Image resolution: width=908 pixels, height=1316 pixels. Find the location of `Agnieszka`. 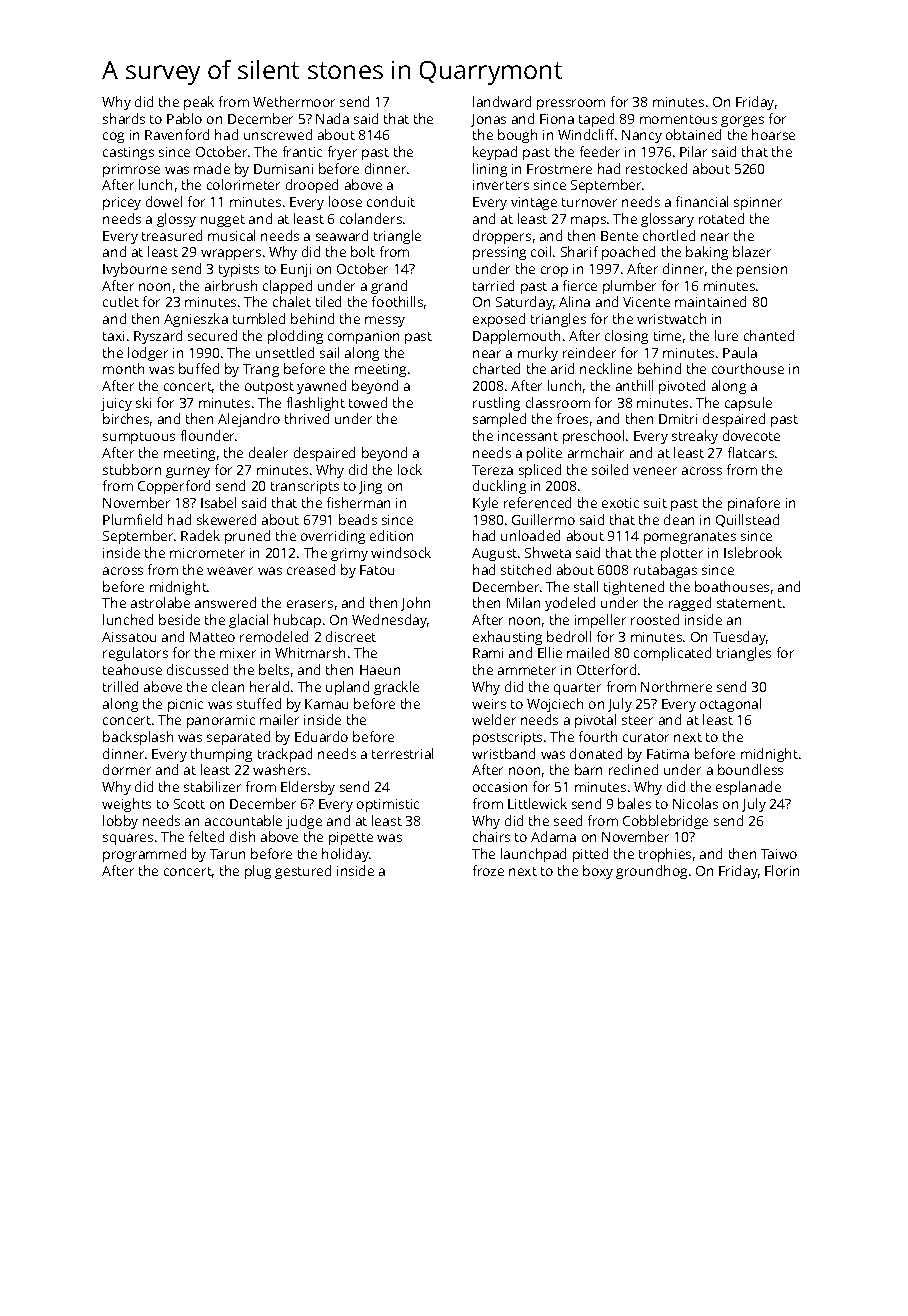

Agnieszka is located at coordinates (196, 320).
